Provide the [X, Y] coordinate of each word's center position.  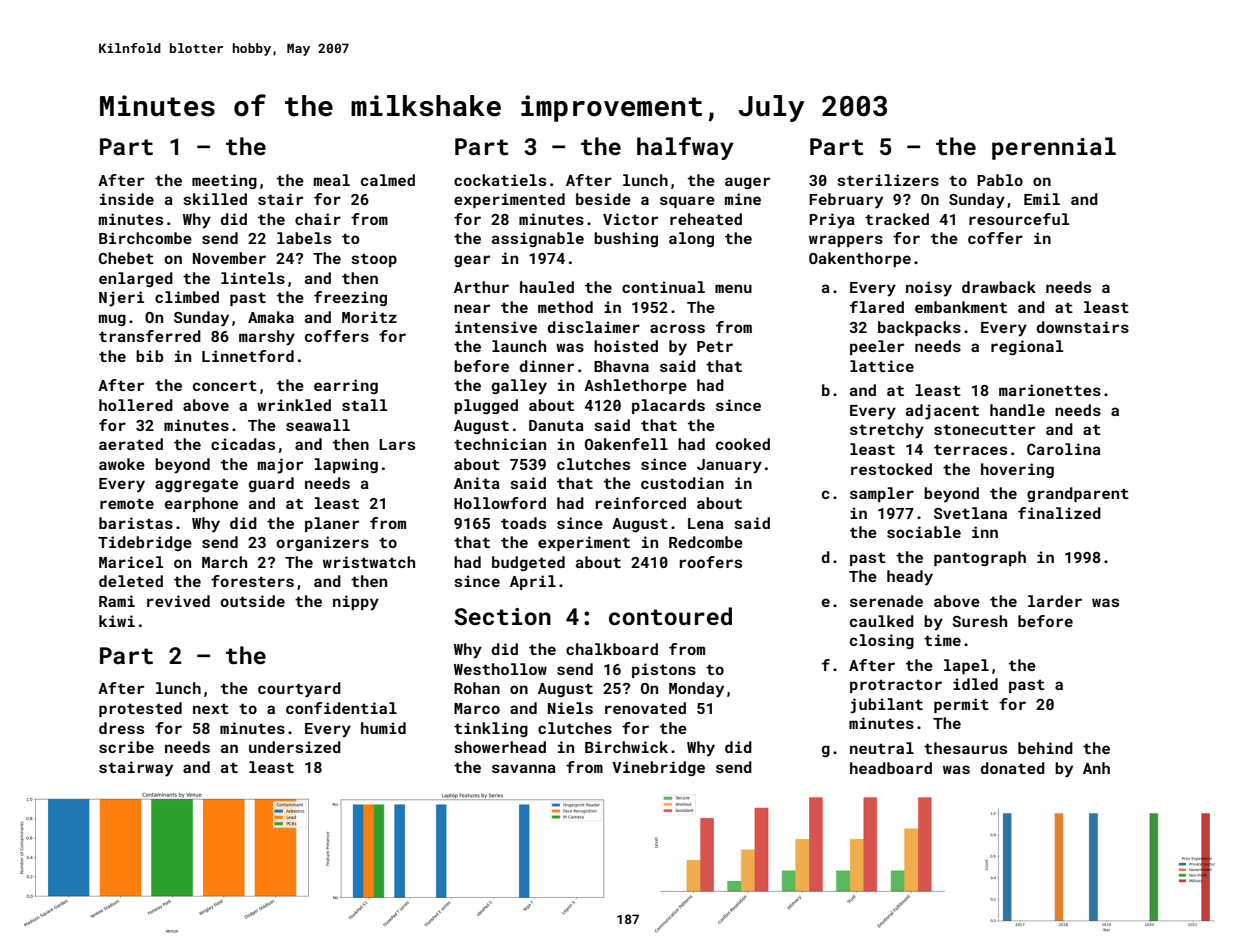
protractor [896, 686]
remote [127, 503]
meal [332, 180]
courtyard [299, 690]
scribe [126, 747]
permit [961, 705]
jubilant [886, 706]
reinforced [641, 503]
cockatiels [500, 180]
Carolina [1064, 449]
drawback [999, 287]
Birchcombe [145, 238]
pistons [664, 670]
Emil [1042, 199]
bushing [626, 239]
